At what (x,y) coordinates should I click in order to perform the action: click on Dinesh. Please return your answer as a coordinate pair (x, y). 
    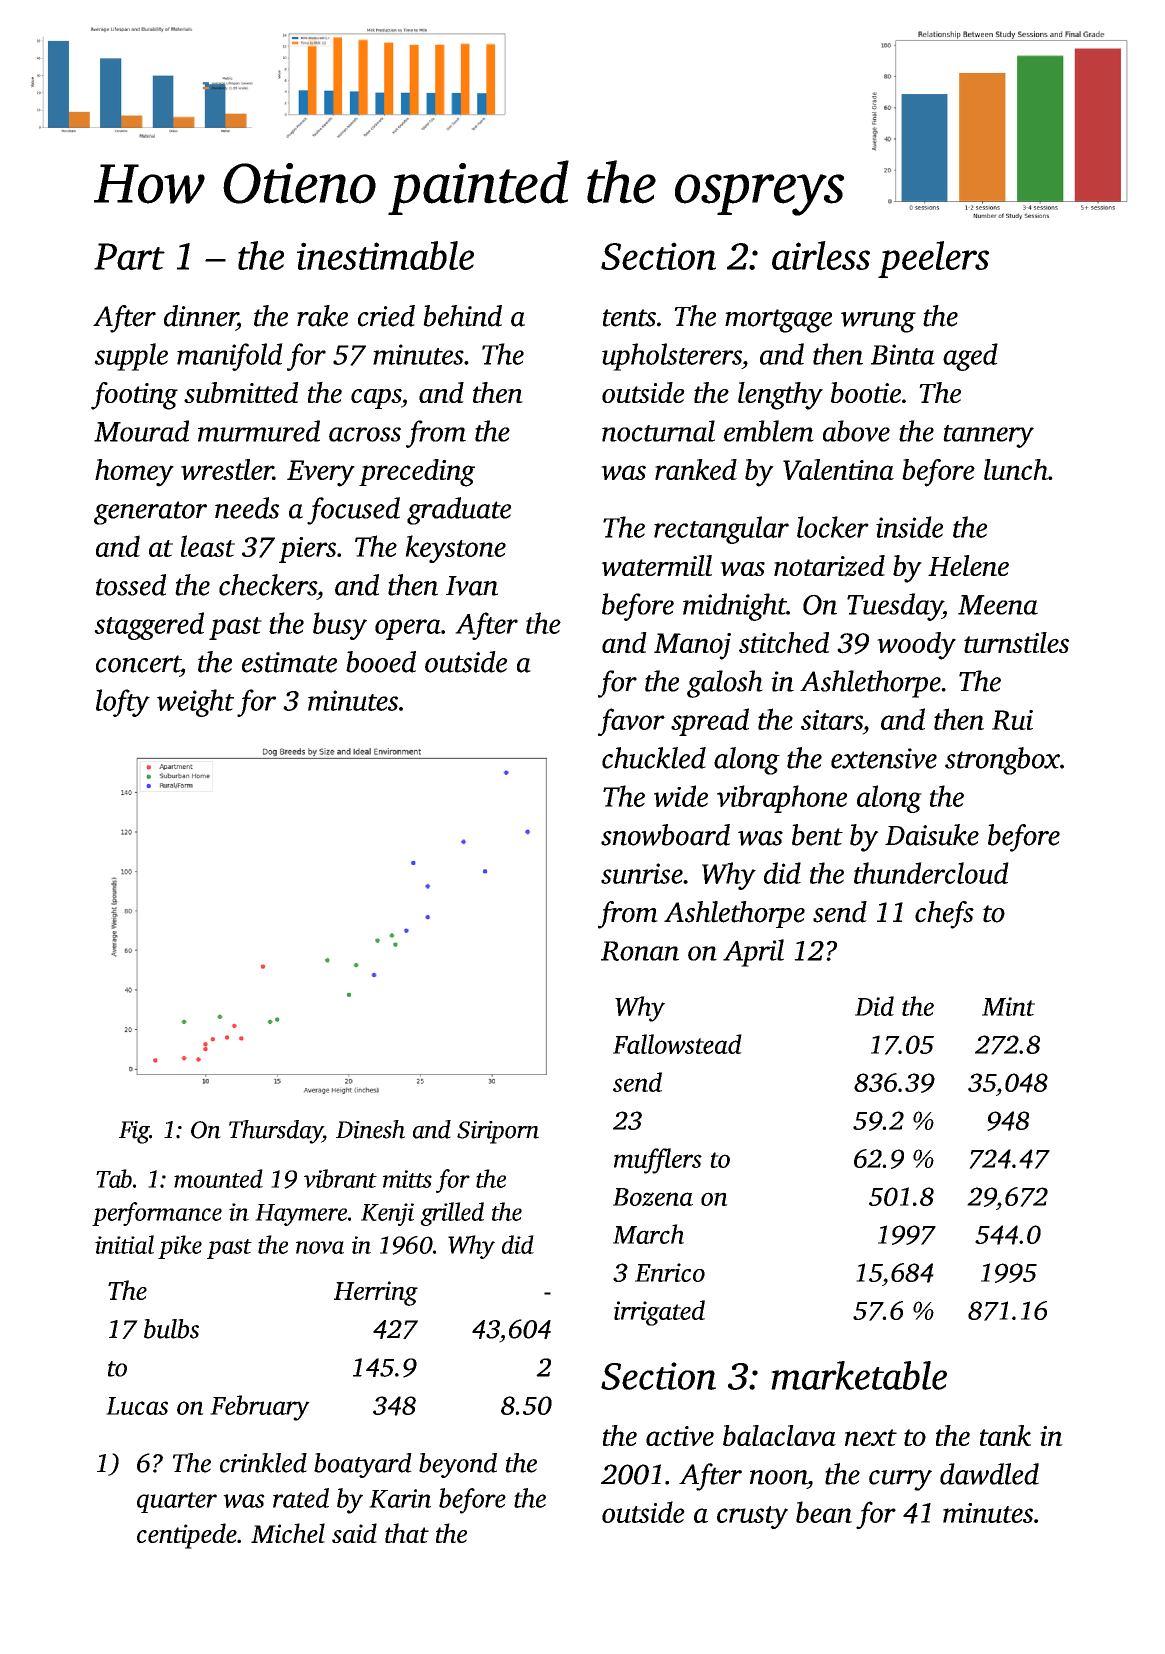
    Looking at the image, I should click on (370, 1129).
